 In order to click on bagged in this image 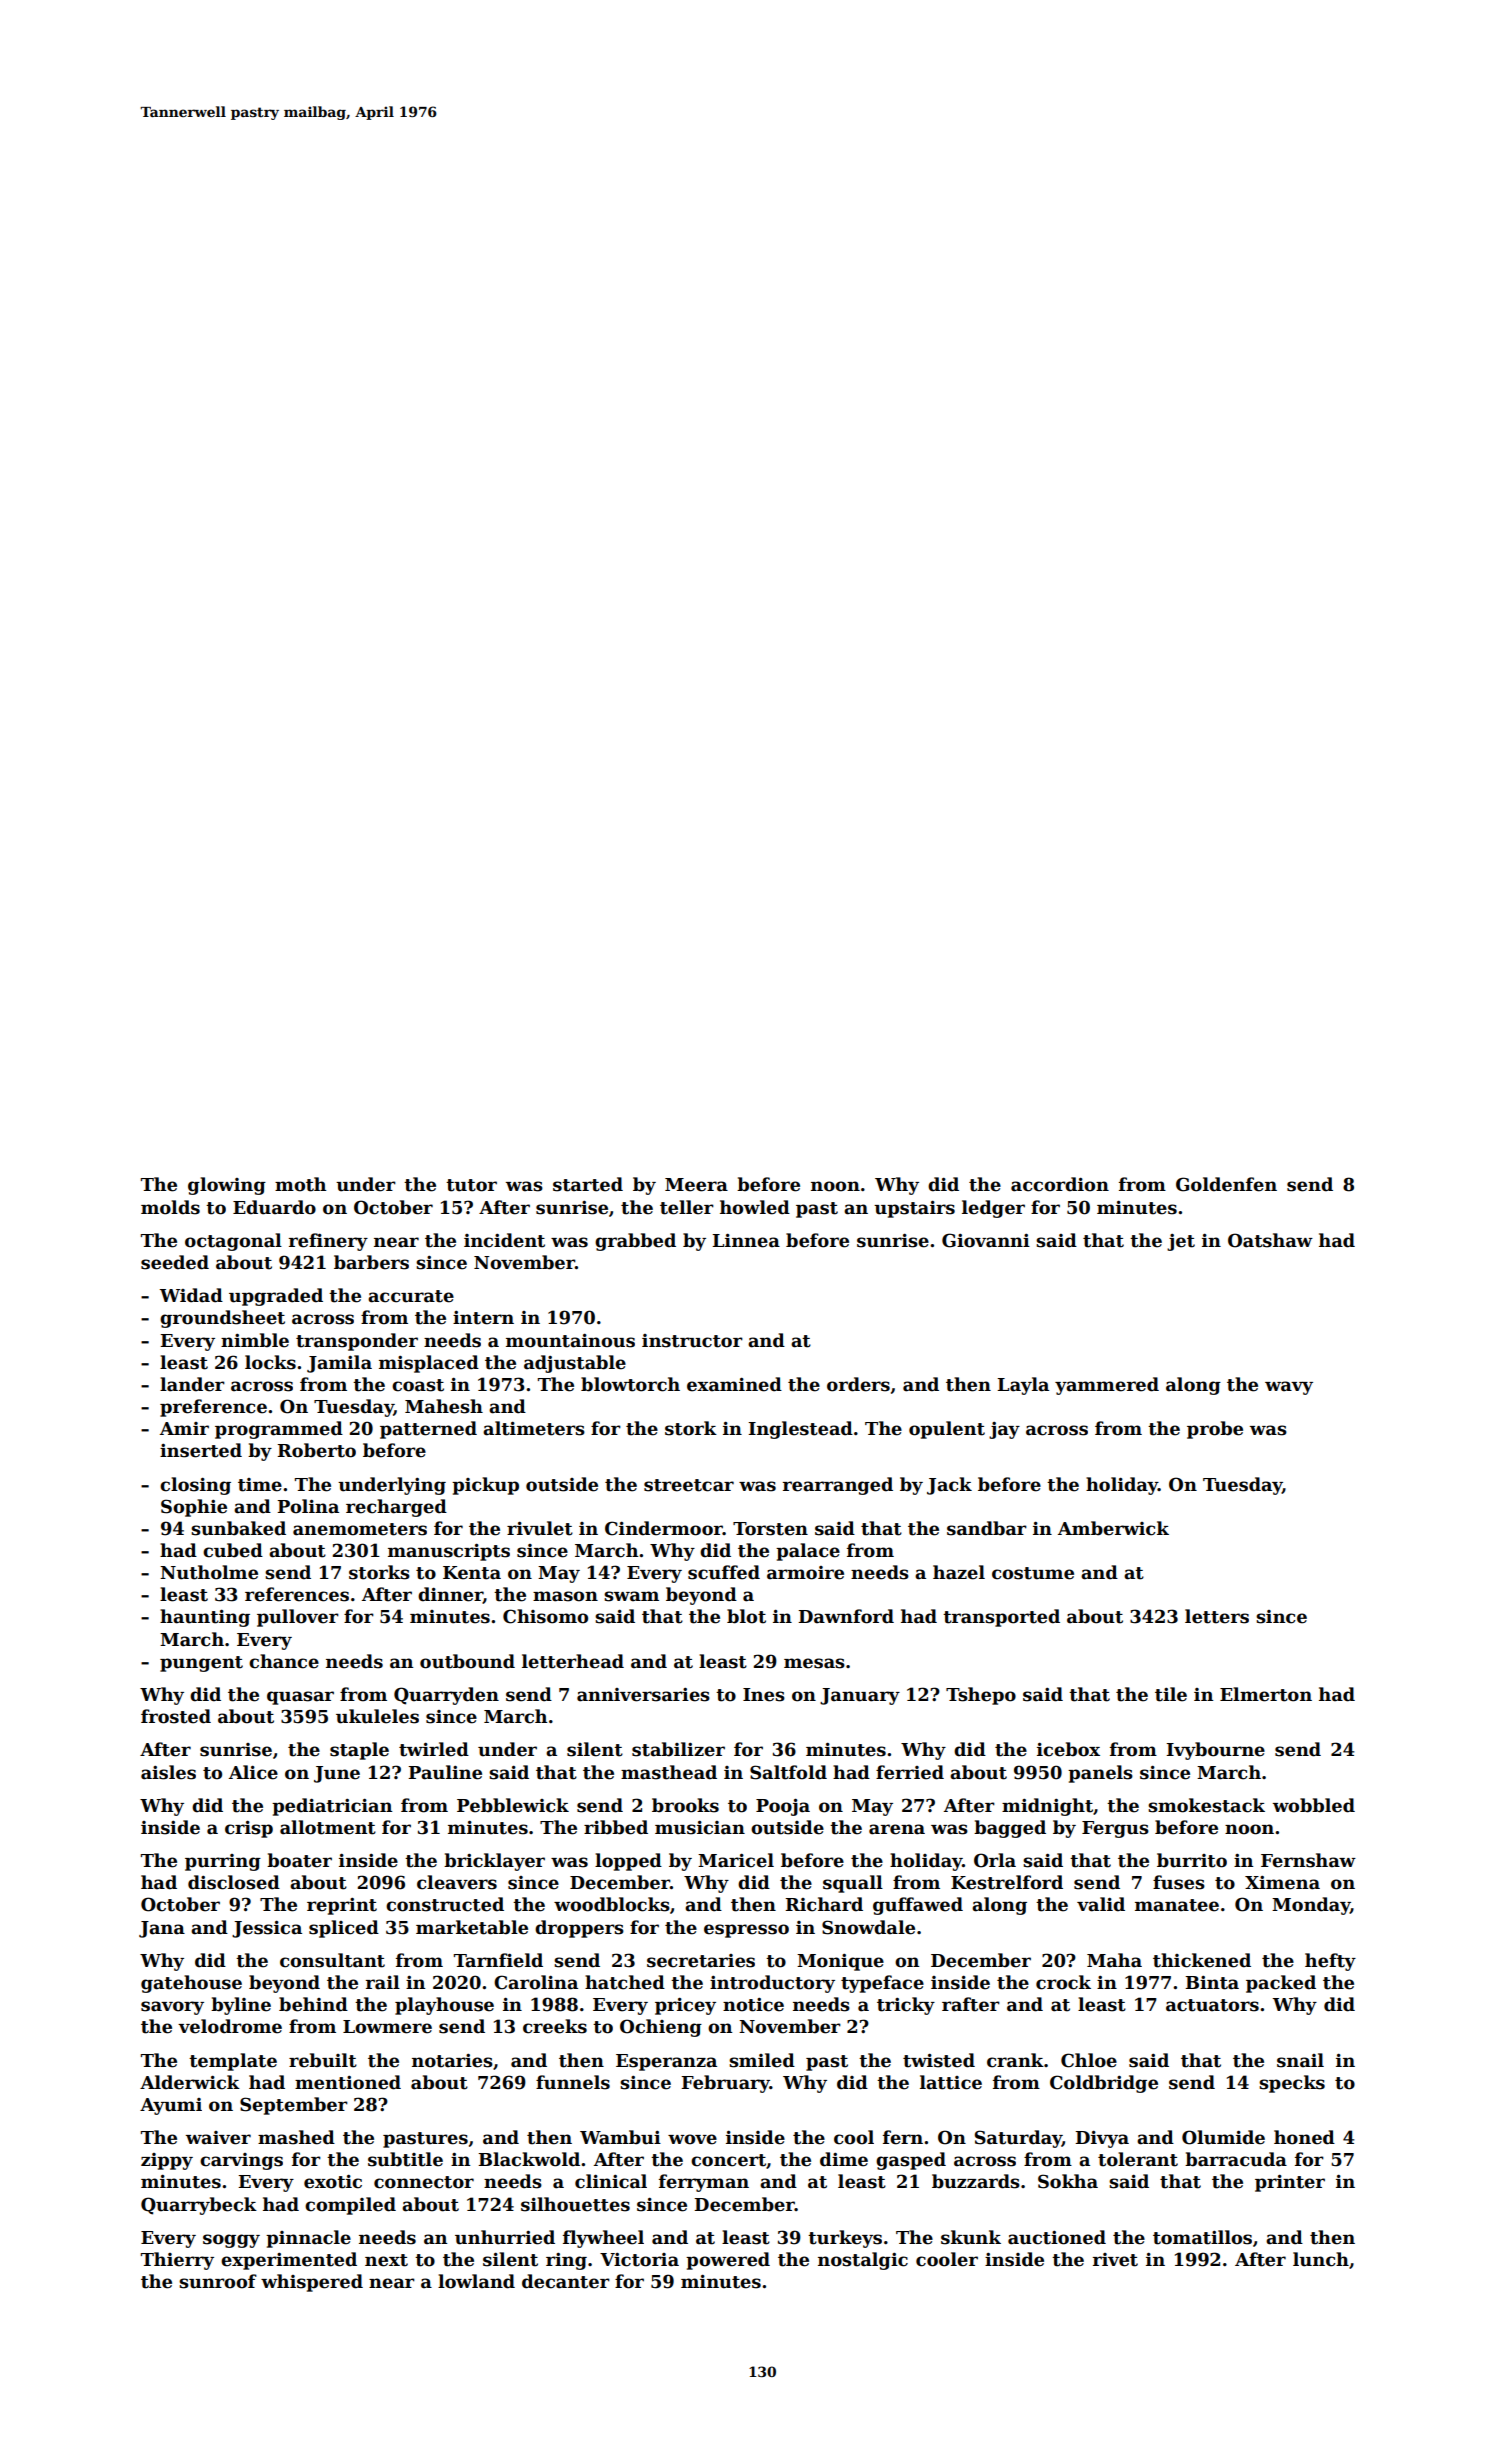, I will do `click(1010, 1829)`.
